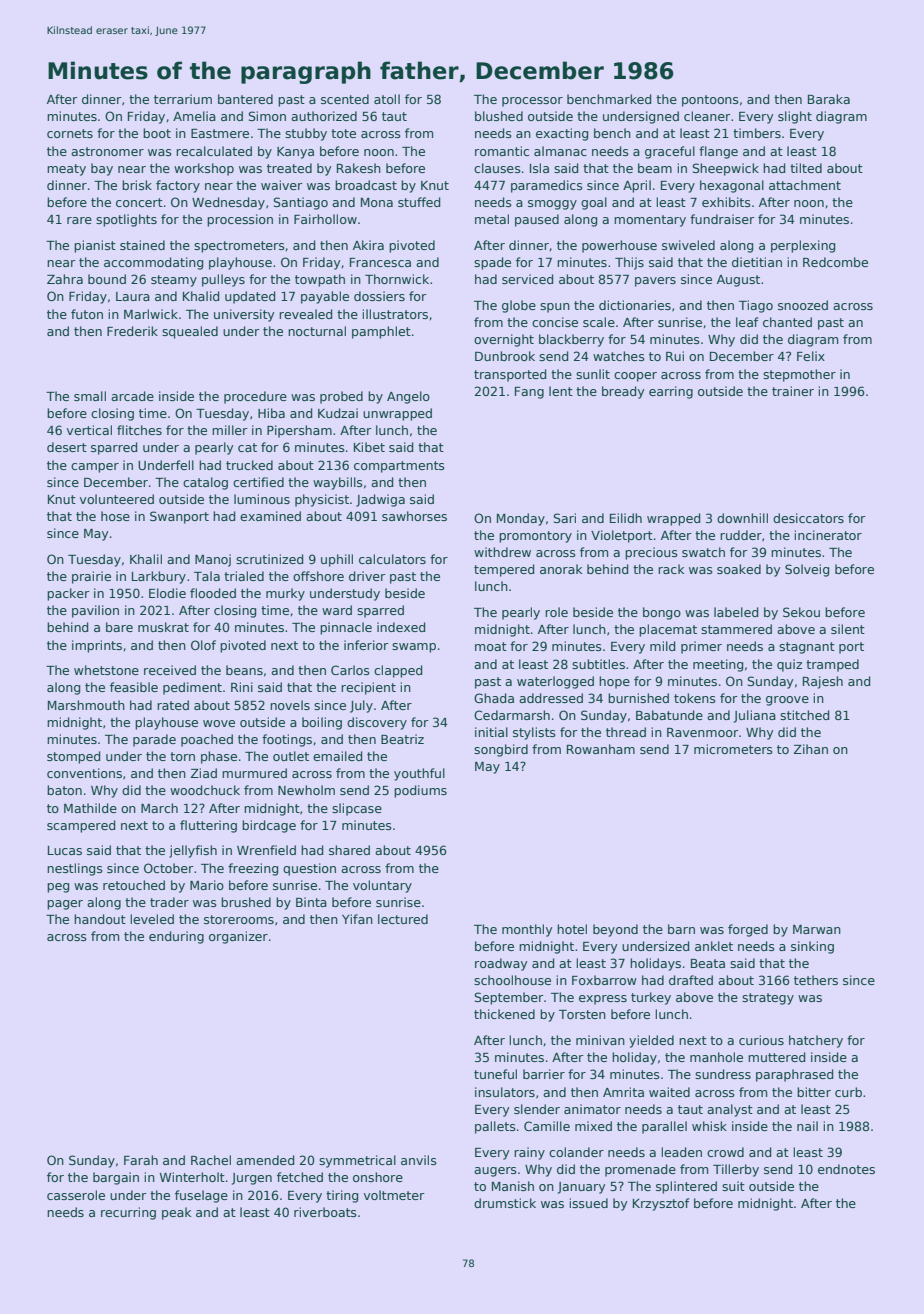 The width and height of the page is (924, 1314). Describe the element at coordinates (829, 99) in the page. I see `Baraka` at that location.
